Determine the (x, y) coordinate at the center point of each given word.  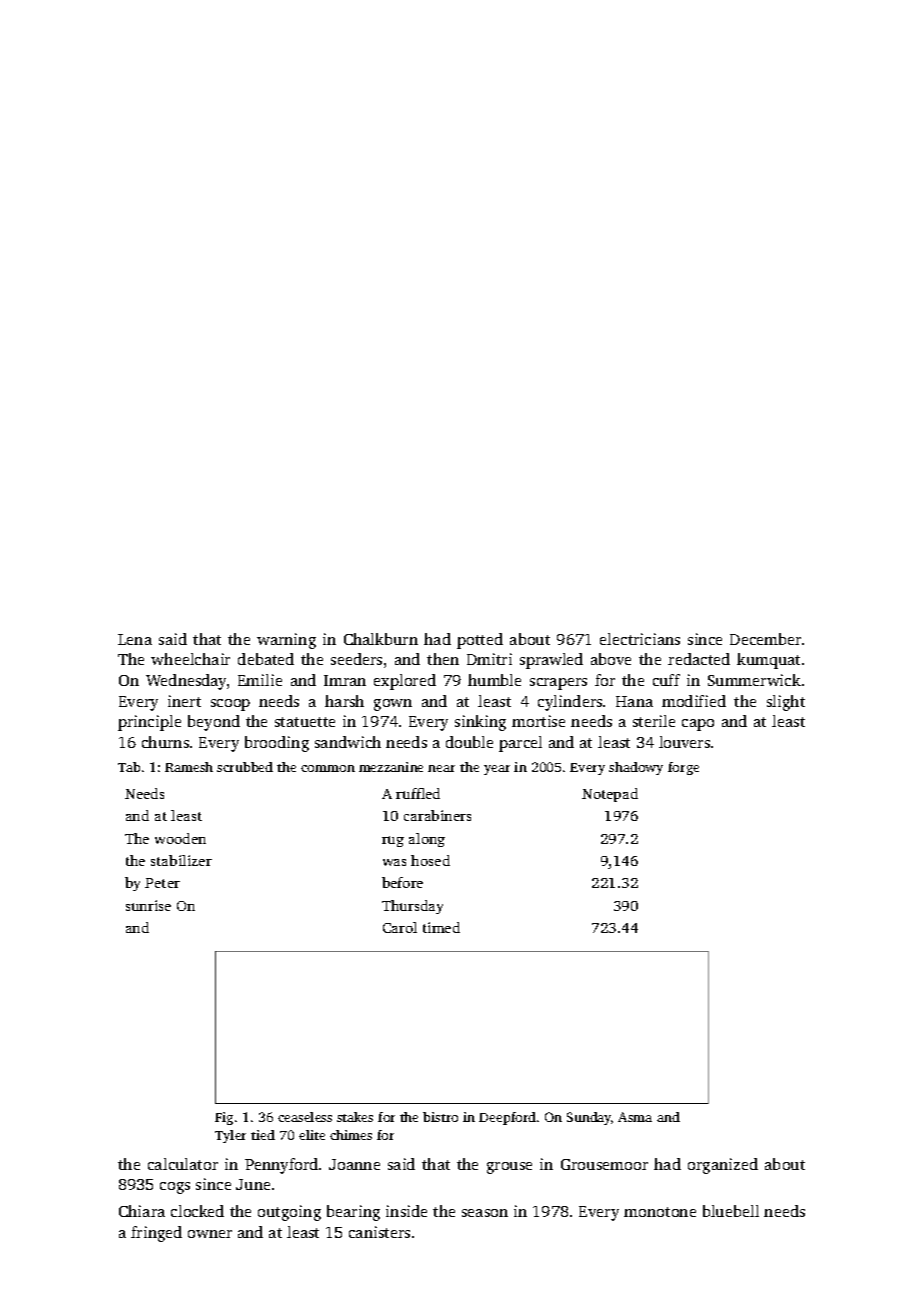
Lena (135, 639)
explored (405, 682)
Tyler (230, 1136)
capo (698, 725)
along (427, 840)
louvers (684, 742)
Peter (162, 883)
